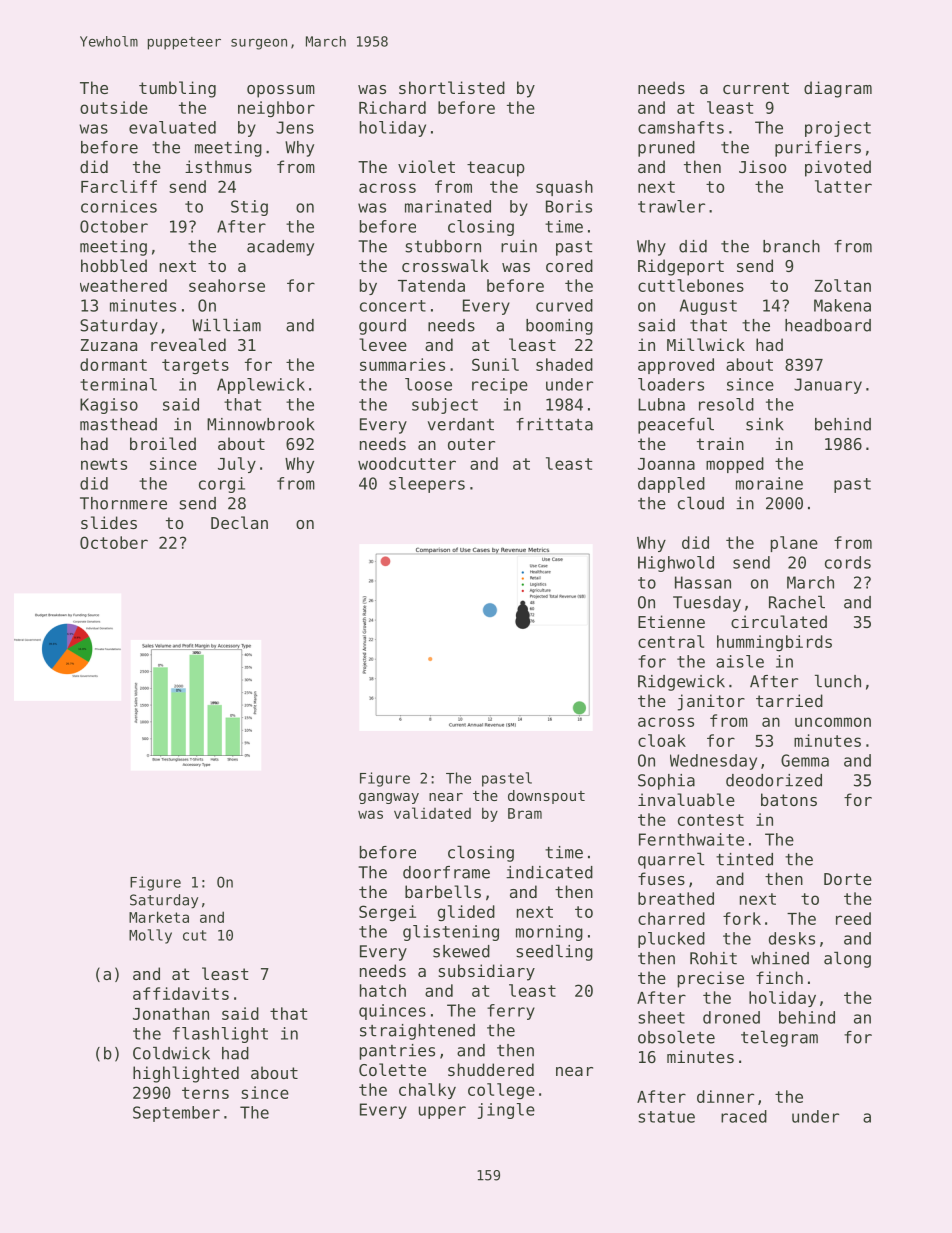 Image resolution: width=952 pixels, height=1233 pixels. I want to click on tumbling, so click(177, 89).
